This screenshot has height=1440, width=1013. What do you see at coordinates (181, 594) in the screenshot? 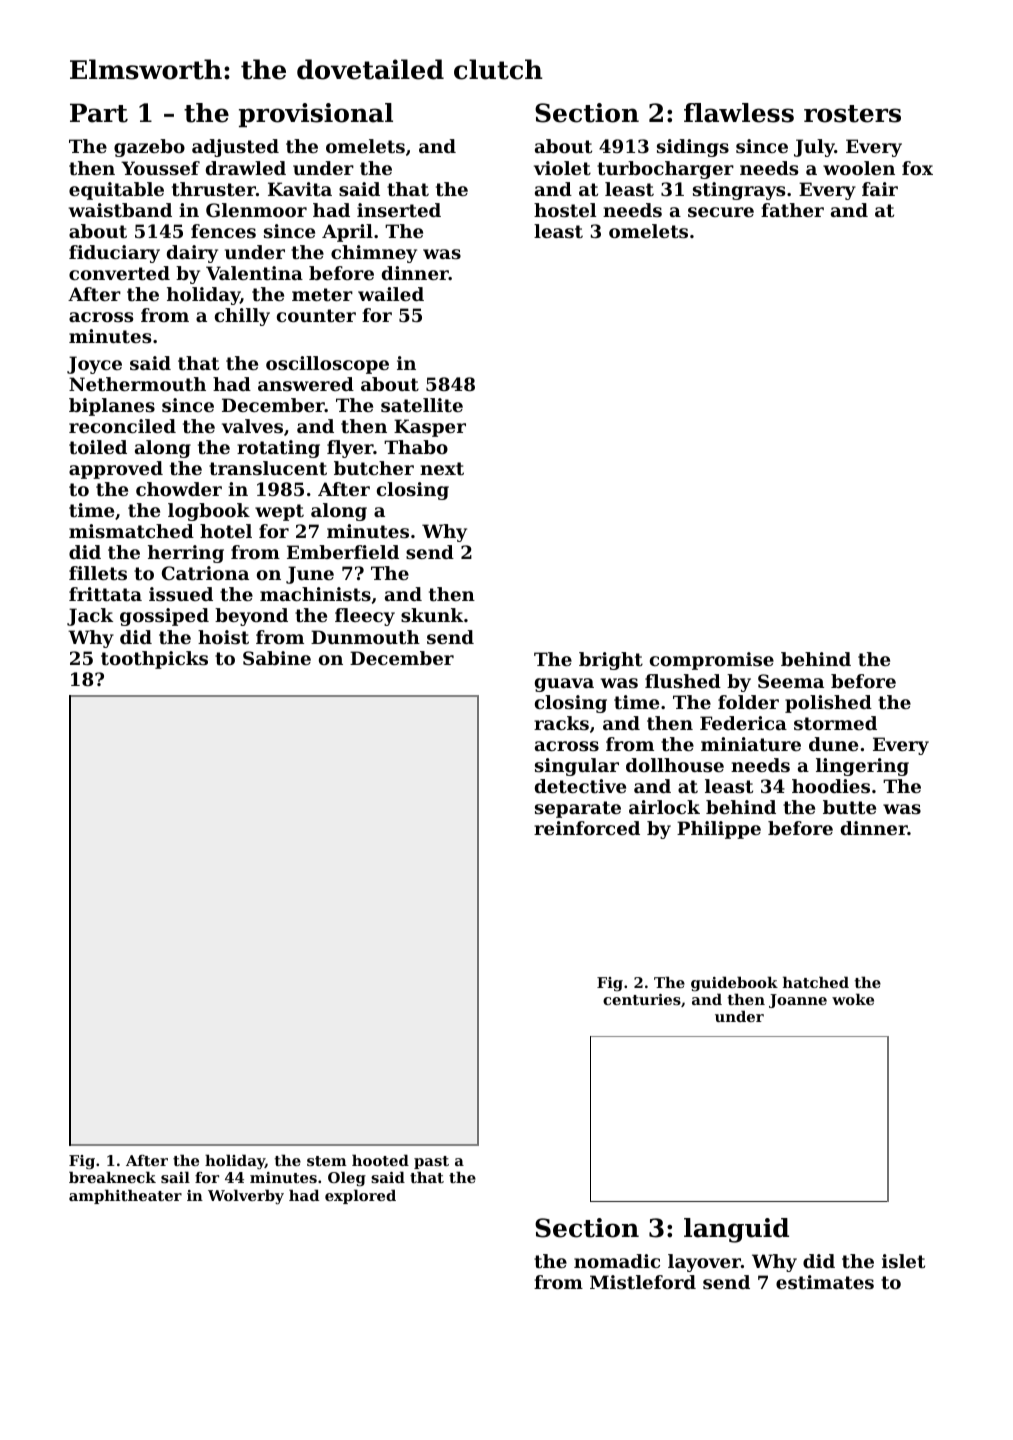
I see `issued` at bounding box center [181, 594].
